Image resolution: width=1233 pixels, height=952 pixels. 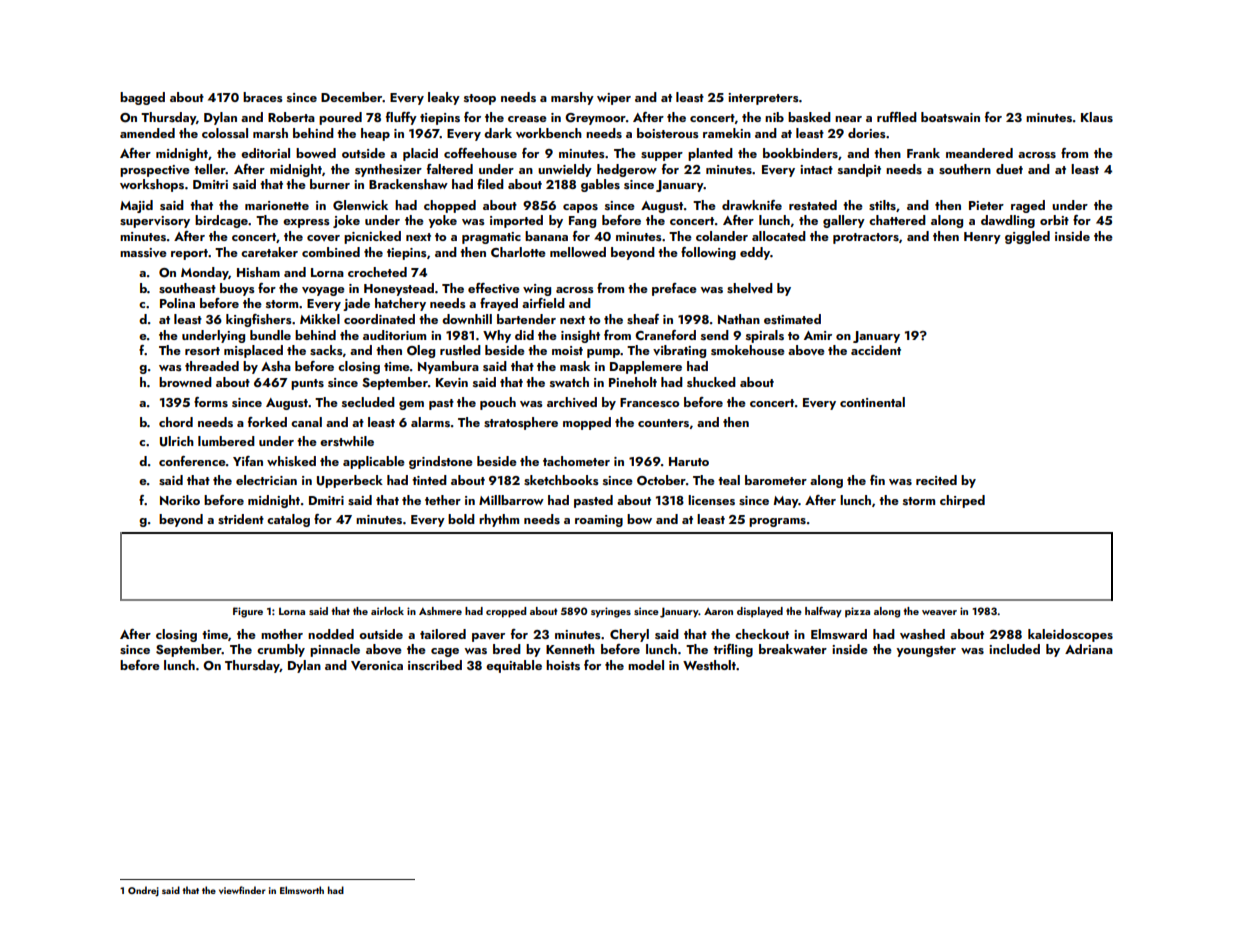 I want to click on recited, so click(x=936, y=480).
